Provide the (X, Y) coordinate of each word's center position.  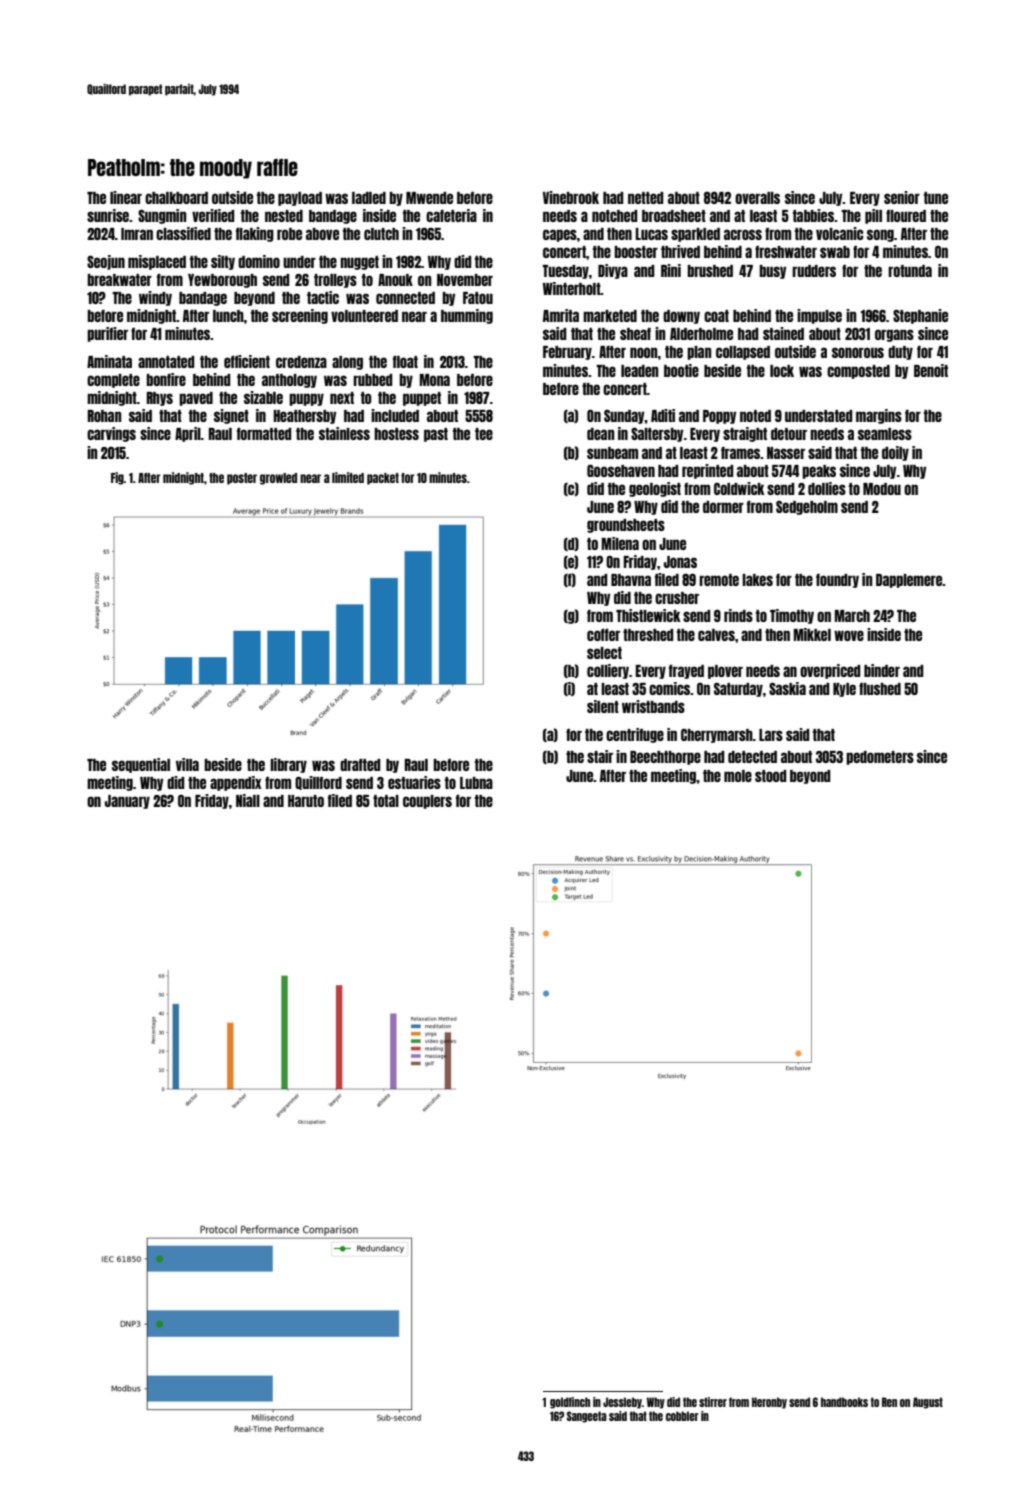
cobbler (682, 1416)
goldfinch (570, 1403)
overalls (757, 198)
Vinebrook (571, 197)
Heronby (769, 1403)
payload (300, 199)
